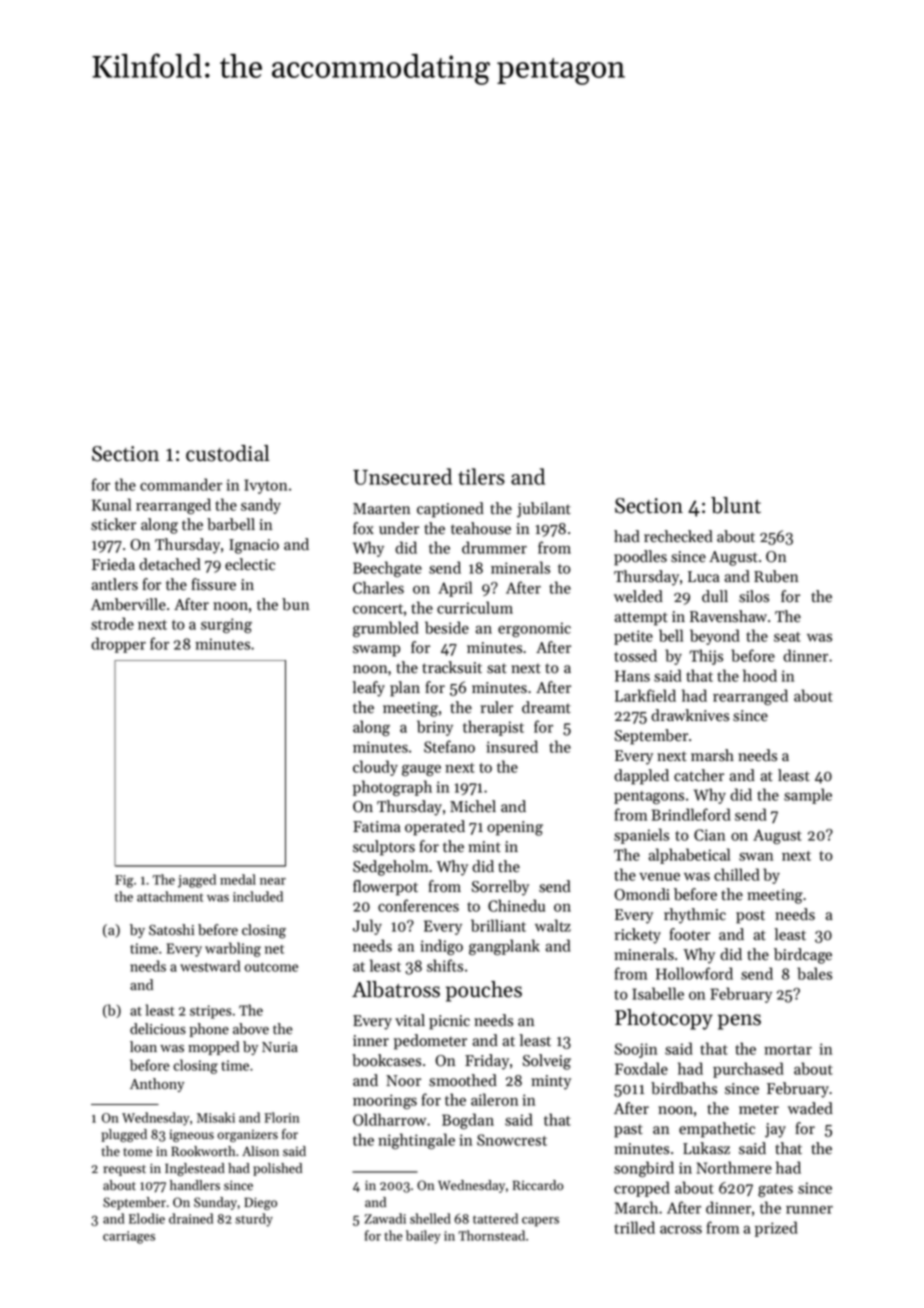  What do you see at coordinates (481, 476) in the screenshot?
I see `tilers` at bounding box center [481, 476].
